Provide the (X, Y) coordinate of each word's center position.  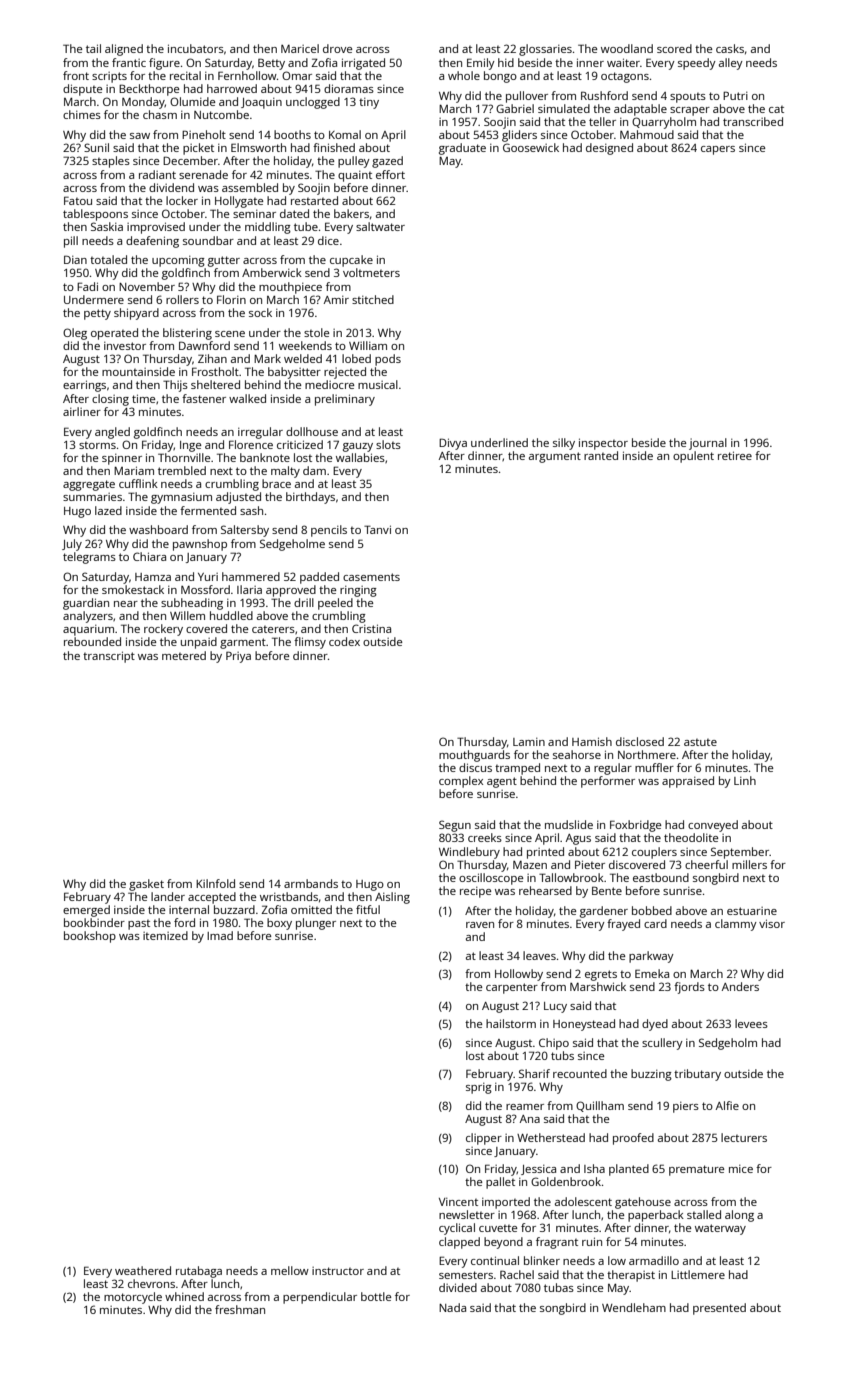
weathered (143, 1270)
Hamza (153, 577)
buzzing (651, 1075)
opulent (693, 457)
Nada (452, 1307)
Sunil (96, 147)
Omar (297, 75)
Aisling (392, 898)
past (139, 925)
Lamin (529, 742)
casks (730, 48)
